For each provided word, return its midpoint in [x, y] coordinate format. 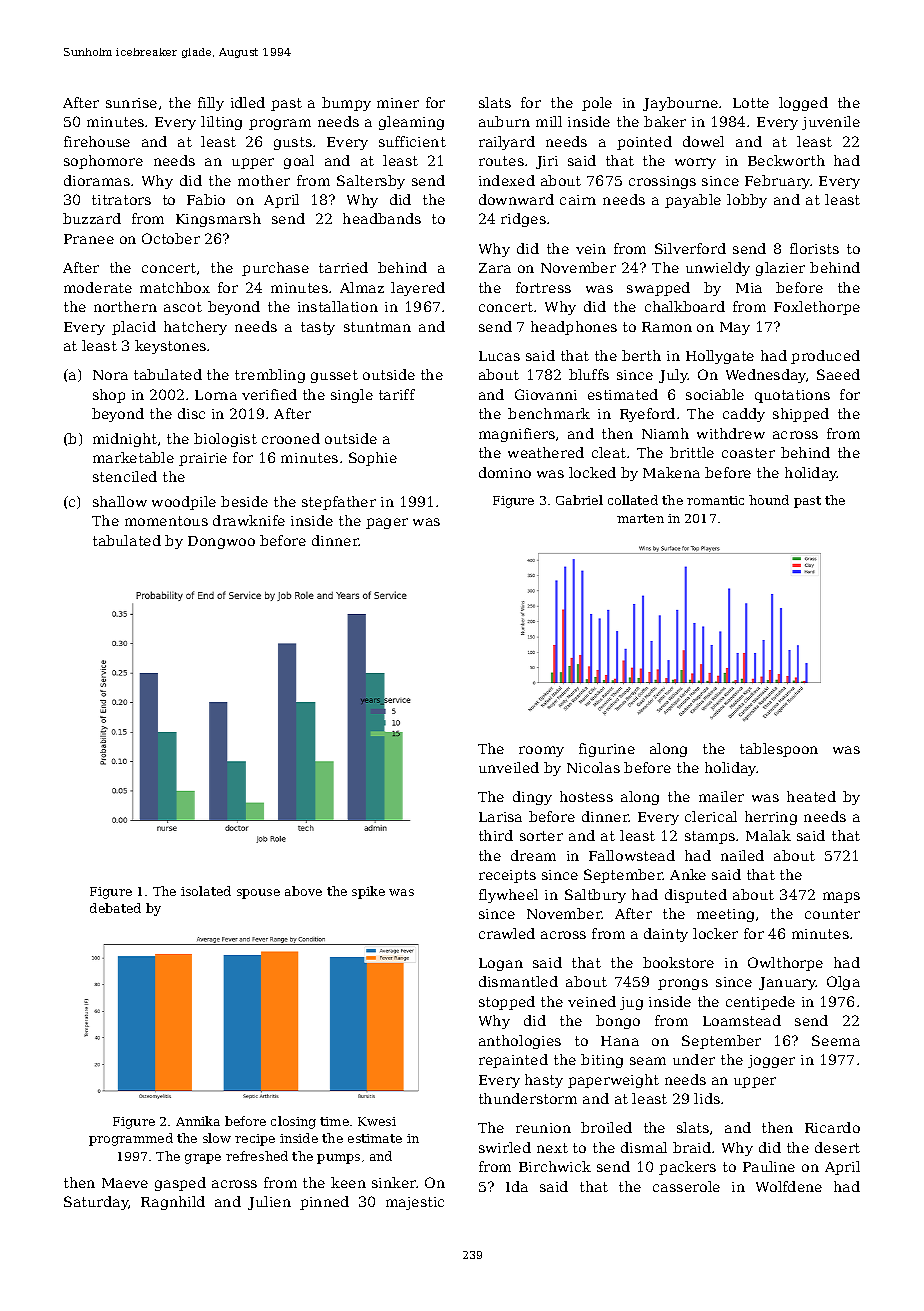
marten [640, 518]
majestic [415, 1203]
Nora [110, 375]
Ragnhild [173, 1203]
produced [825, 357]
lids [707, 1098]
